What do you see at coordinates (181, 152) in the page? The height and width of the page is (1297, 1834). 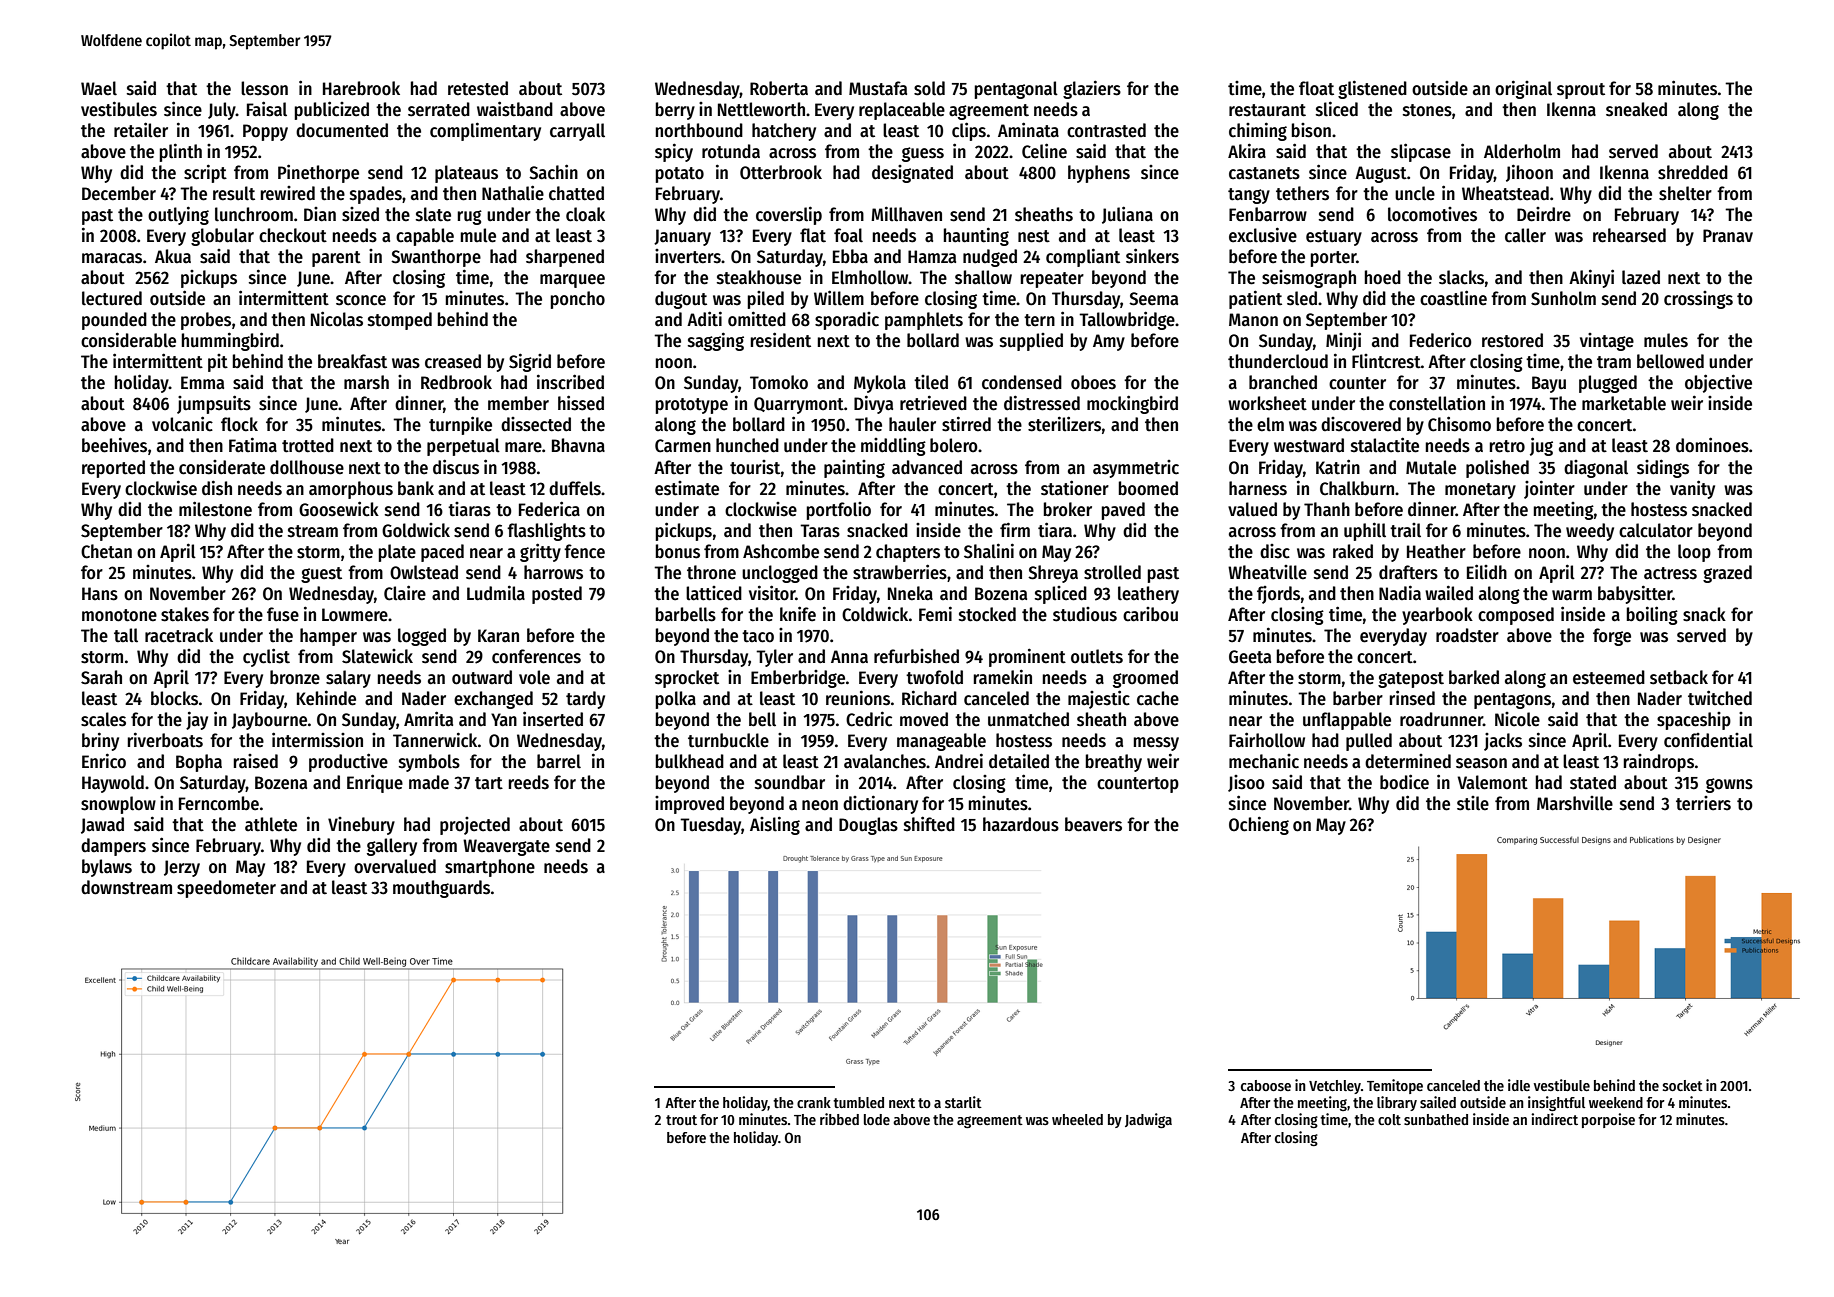 I see `plinth` at bounding box center [181, 152].
